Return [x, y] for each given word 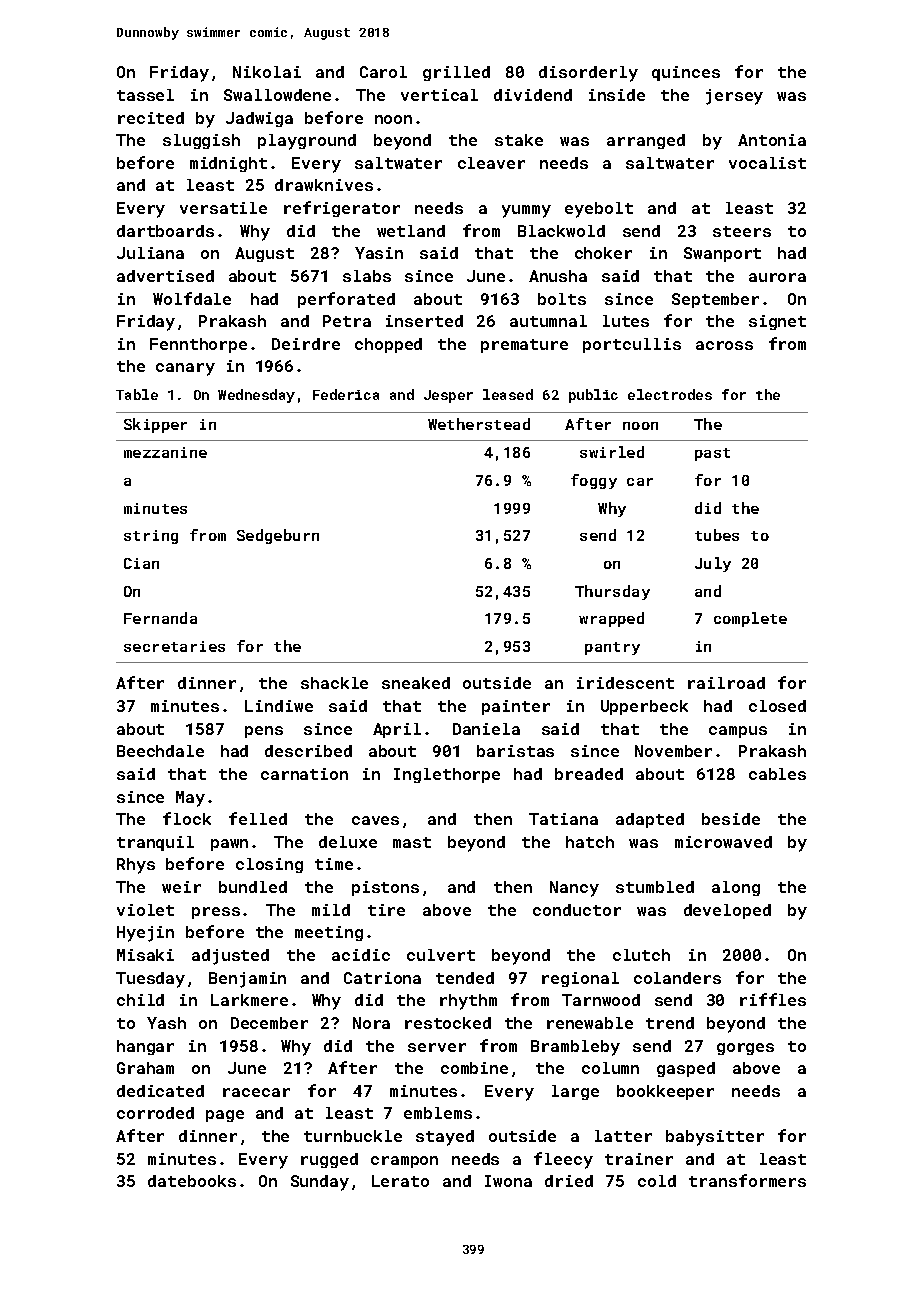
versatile [223, 208]
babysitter [715, 1138]
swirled [612, 452]
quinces [686, 73]
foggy [594, 481]
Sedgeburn [278, 536]
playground [307, 142]
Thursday [612, 592]
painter [516, 707]
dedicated [160, 1091]
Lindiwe [279, 706]
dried [569, 1181]
